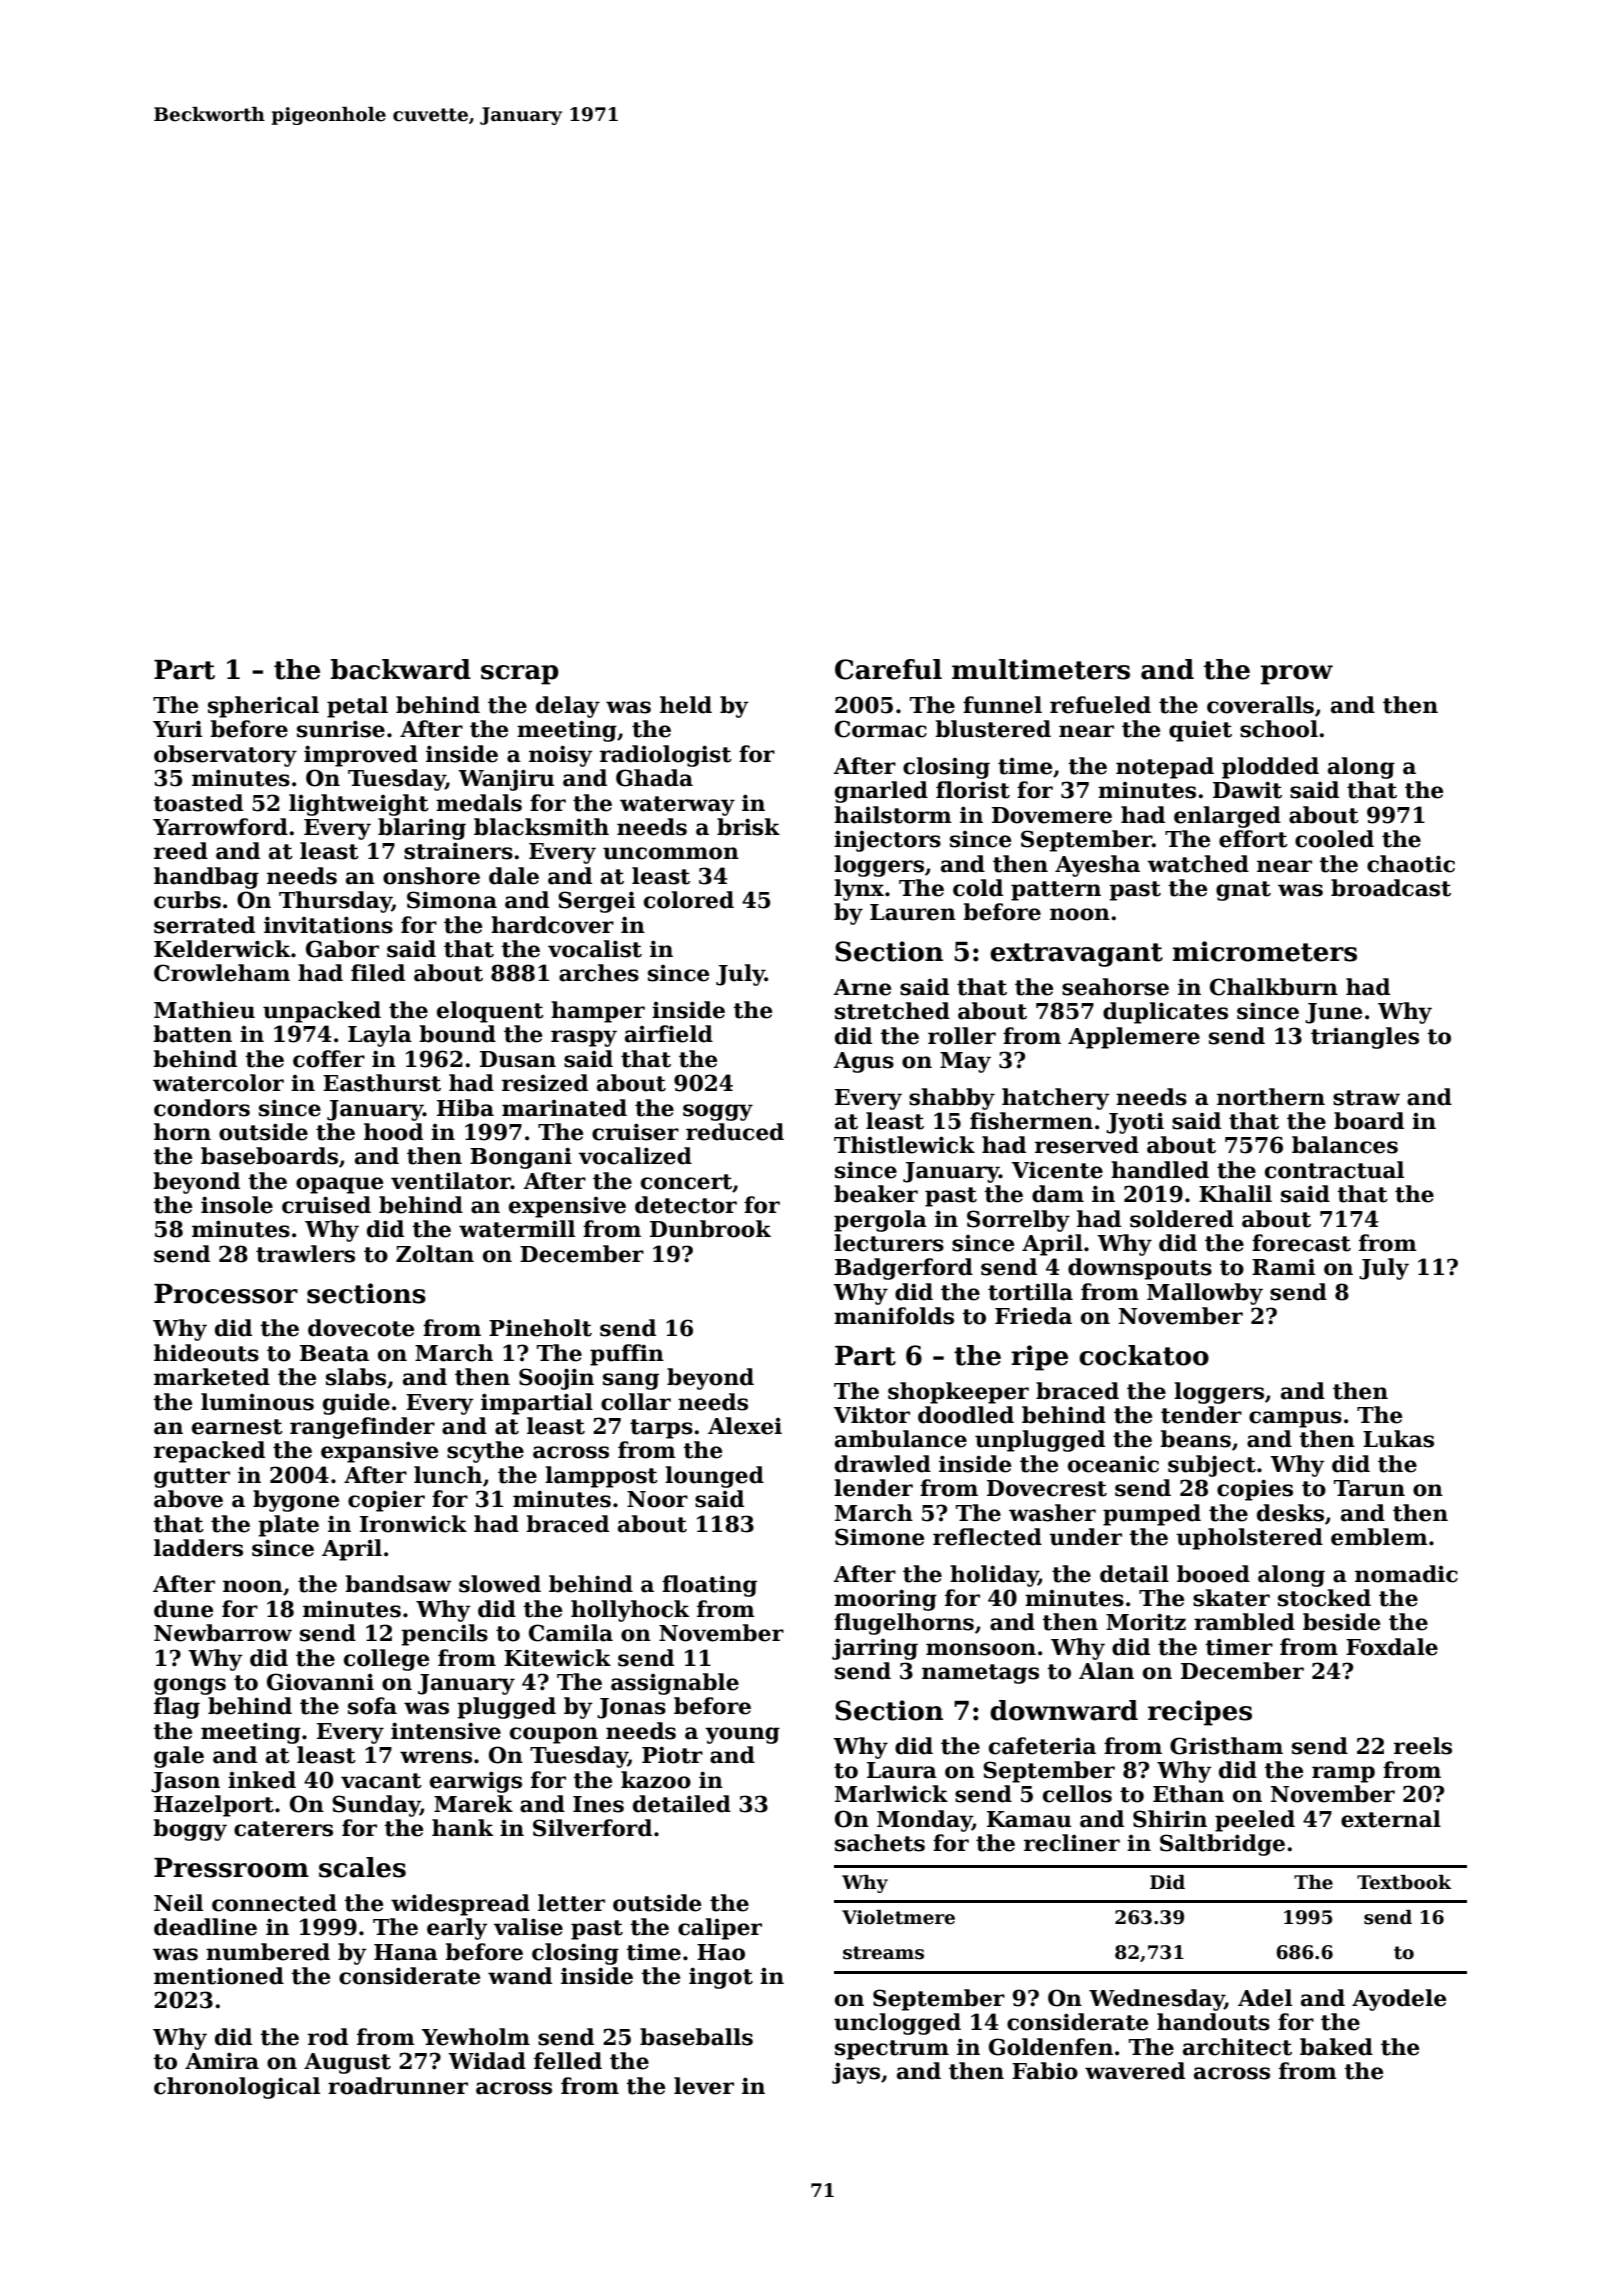 Image resolution: width=1620 pixels, height=2292 pixels. Describe the element at coordinates (1398, 1439) in the screenshot. I see `Lukas` at that location.
